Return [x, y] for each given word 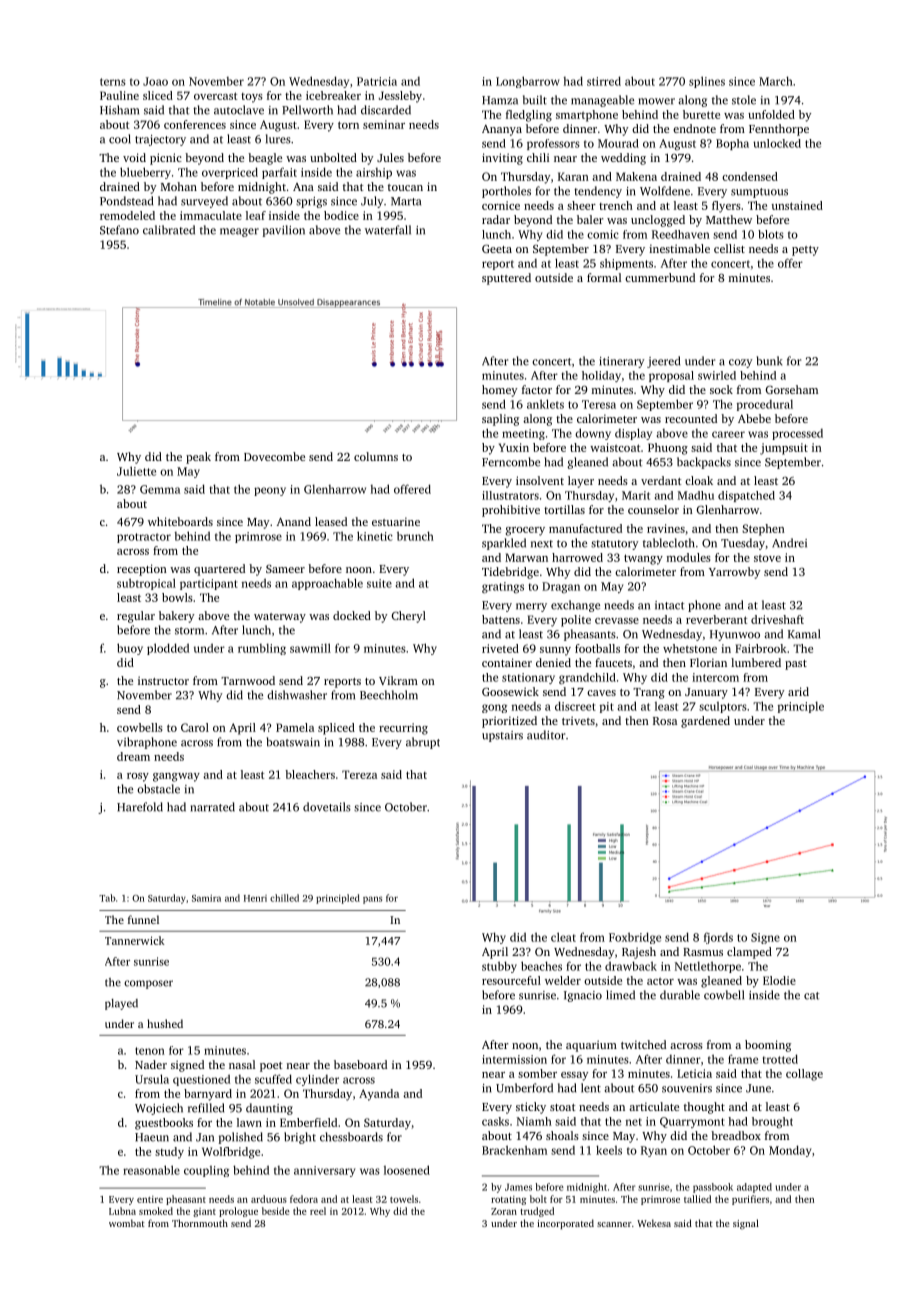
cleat [563, 937]
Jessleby [400, 97]
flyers [726, 207]
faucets [613, 662]
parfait [279, 173]
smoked [156, 1211]
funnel [143, 919]
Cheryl [409, 617]
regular [136, 617]
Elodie [779, 980]
